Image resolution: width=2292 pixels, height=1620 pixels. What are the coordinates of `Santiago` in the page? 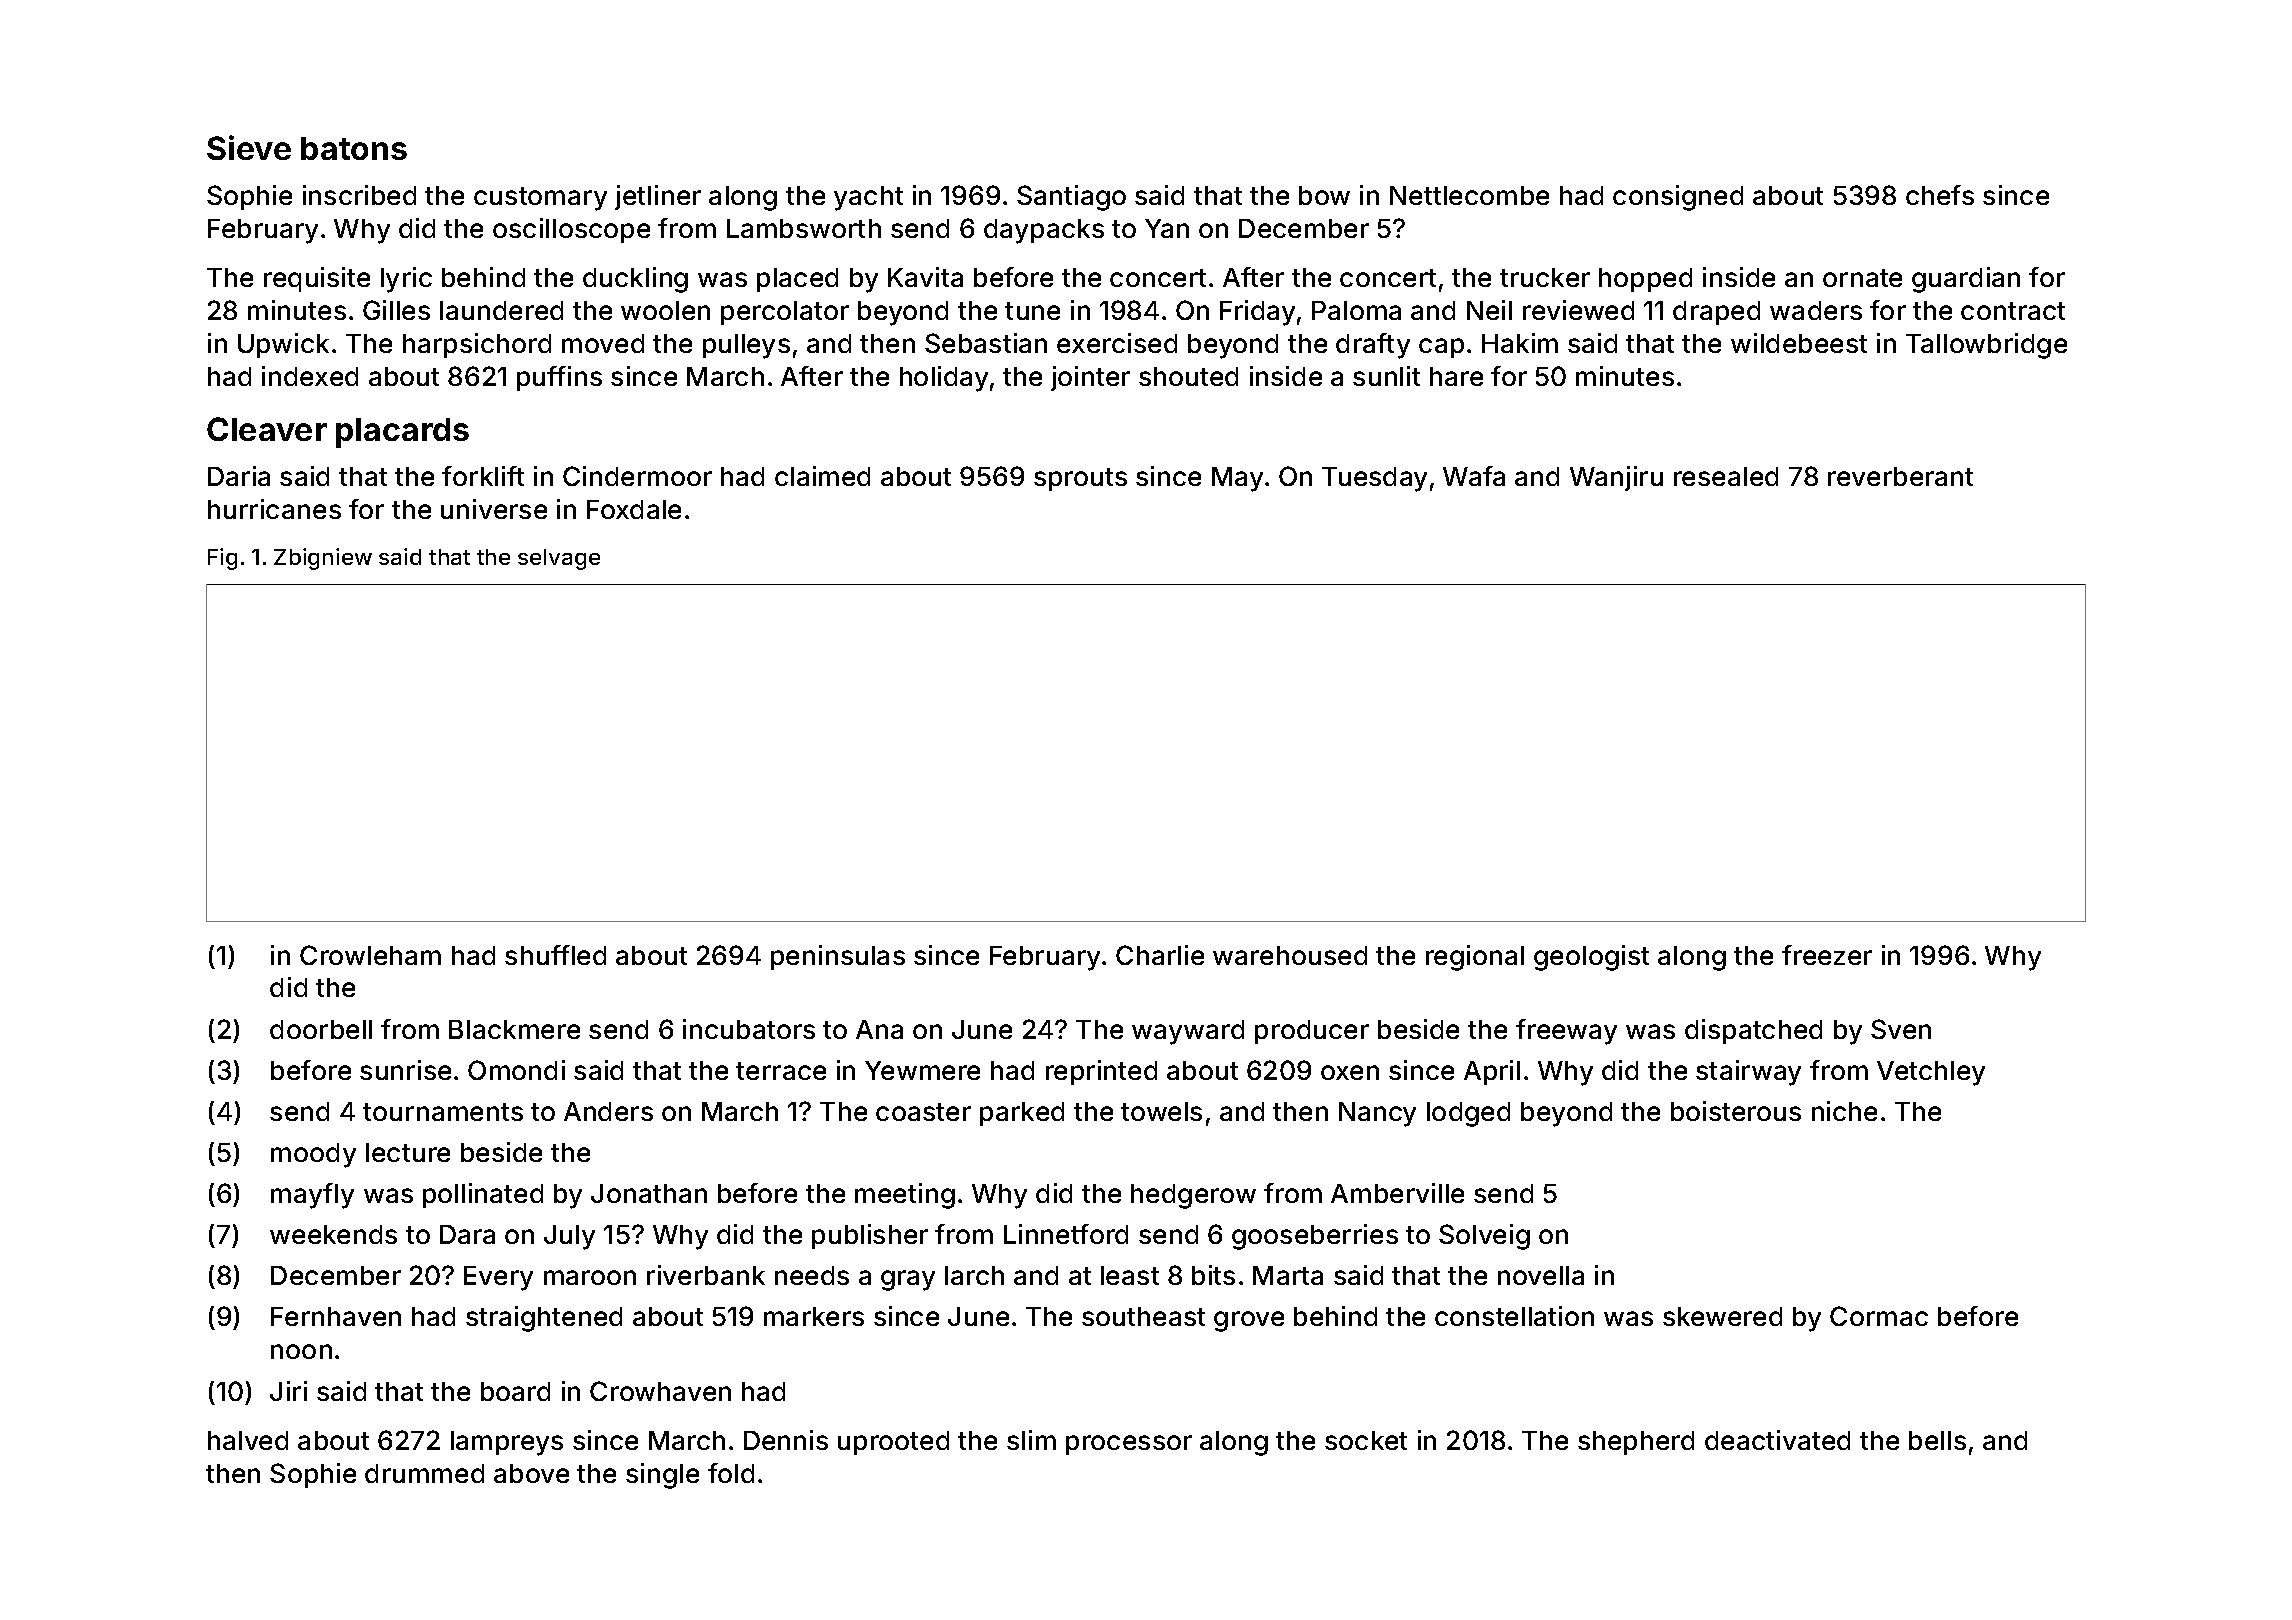 It's located at (1071, 198).
